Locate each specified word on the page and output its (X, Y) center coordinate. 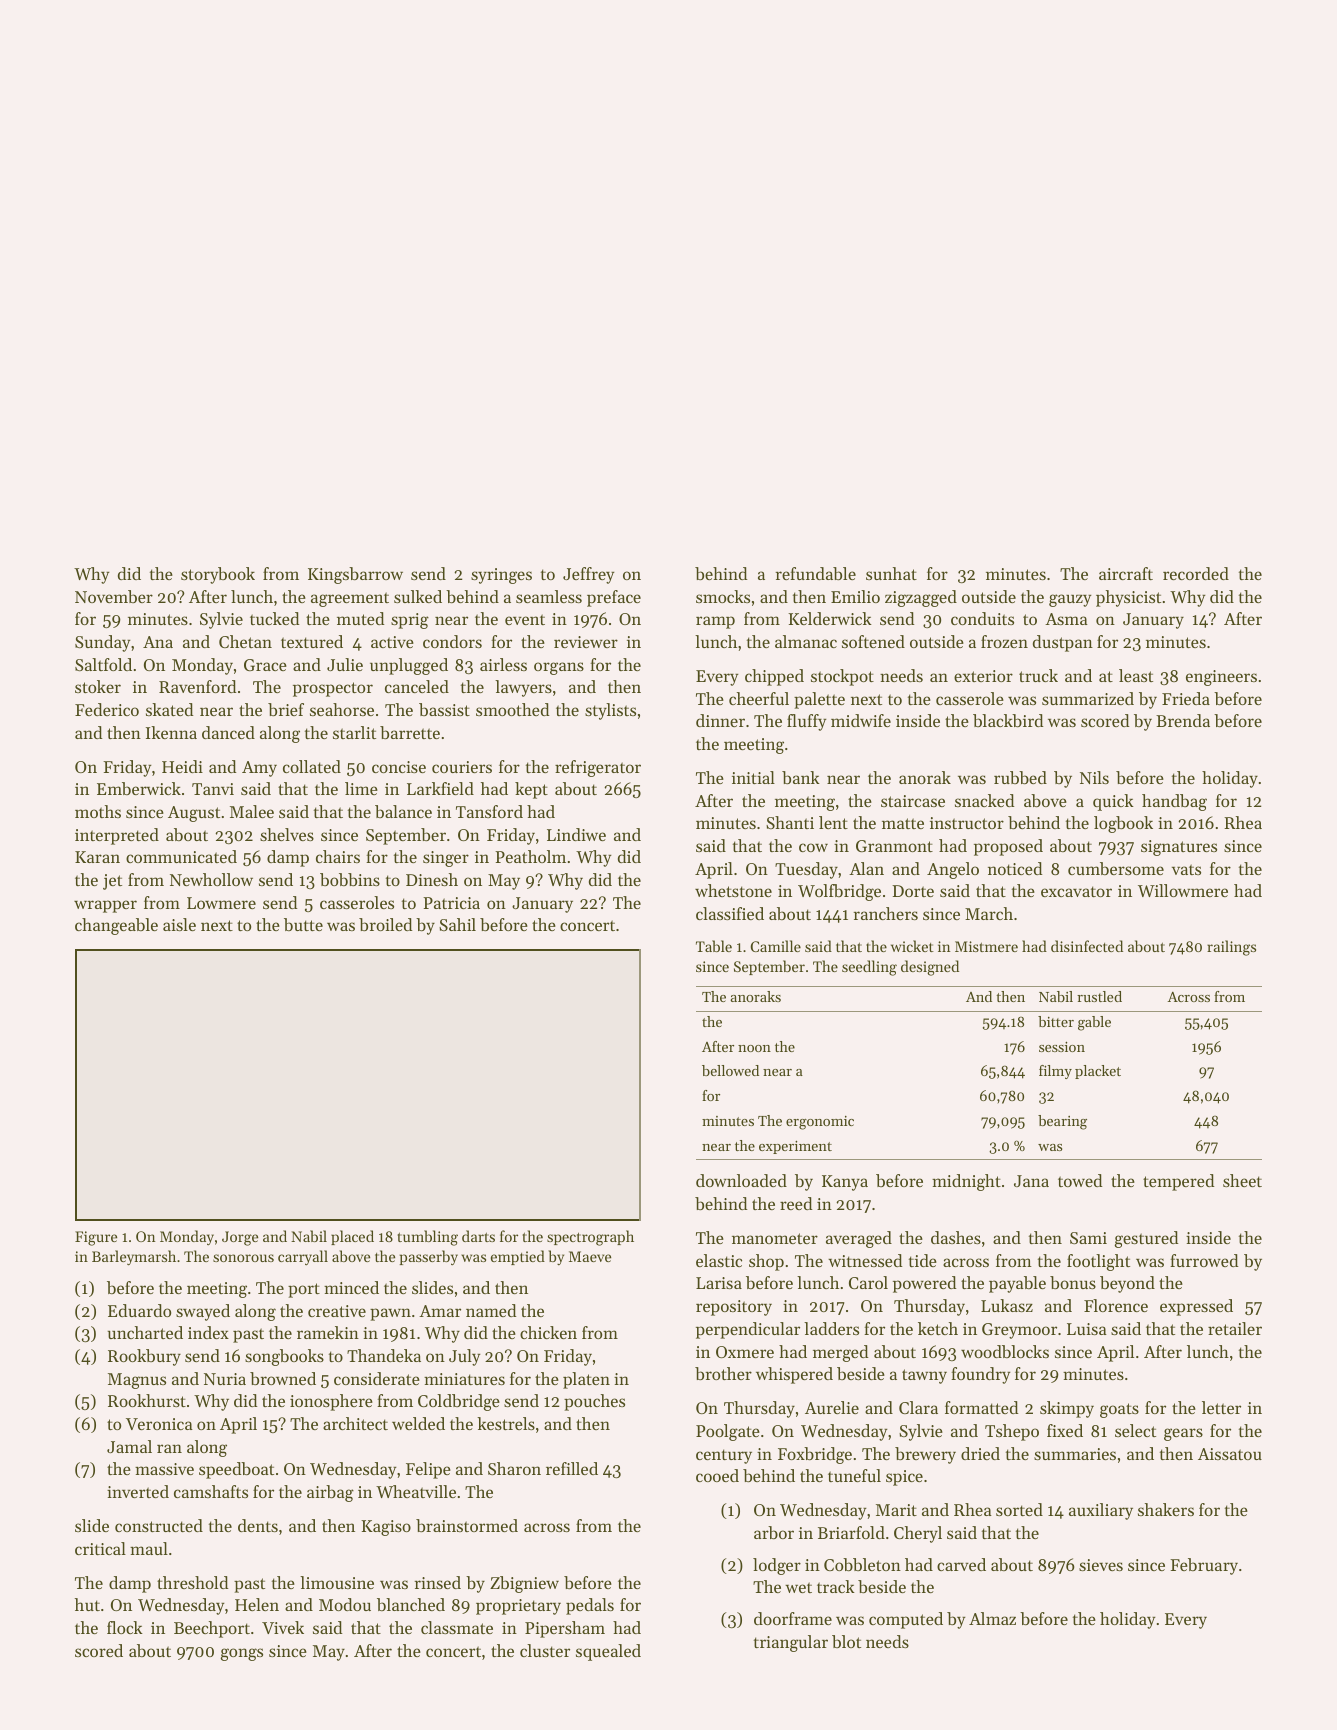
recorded (1196, 573)
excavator (1076, 891)
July (465, 1357)
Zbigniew (524, 1584)
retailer (1235, 1328)
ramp (715, 622)
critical (100, 1548)
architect (355, 1423)
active (392, 642)
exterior (983, 676)
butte (303, 924)
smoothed (512, 709)
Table (714, 946)
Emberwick (139, 788)
